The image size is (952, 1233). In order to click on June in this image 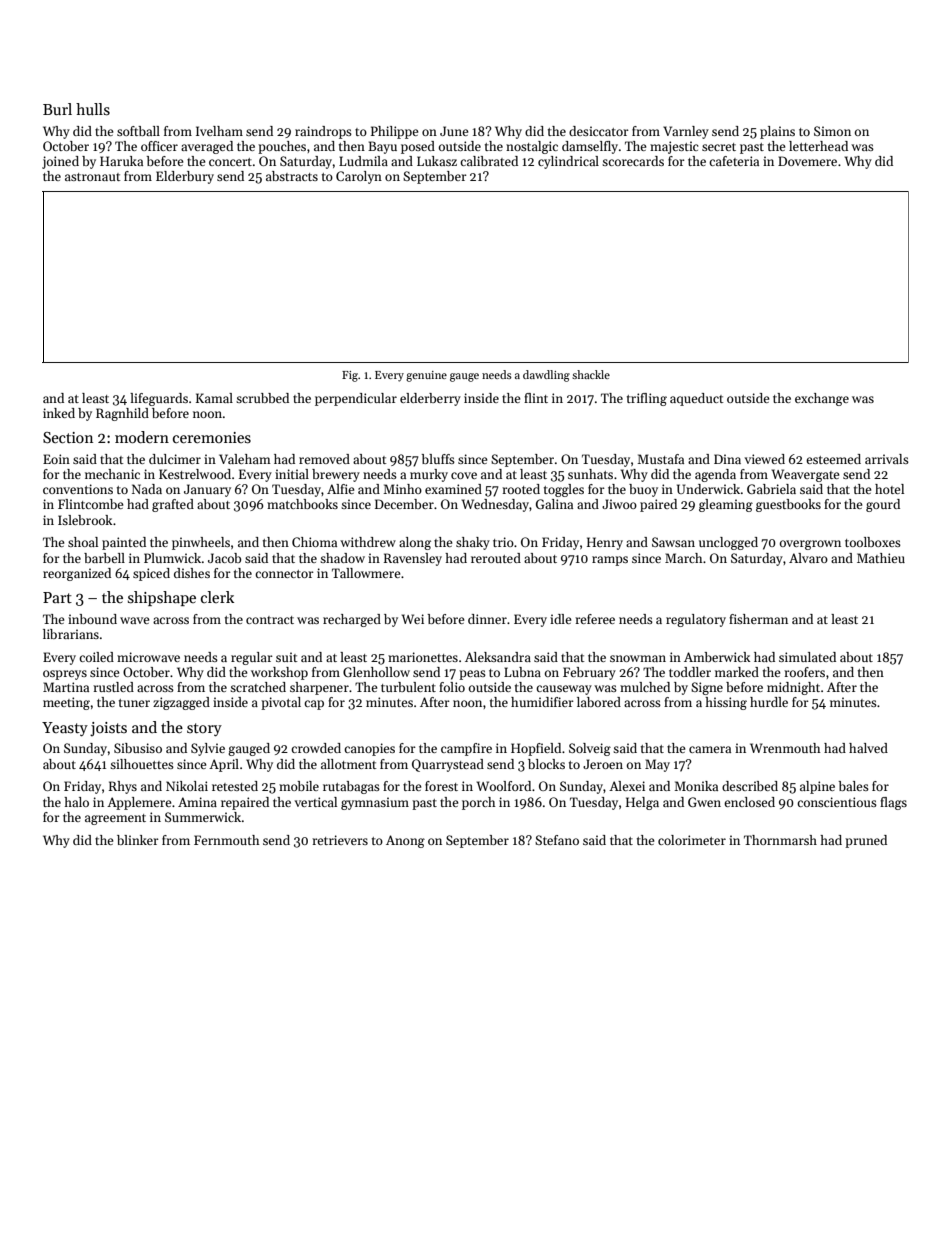, I will do `click(454, 131)`.
